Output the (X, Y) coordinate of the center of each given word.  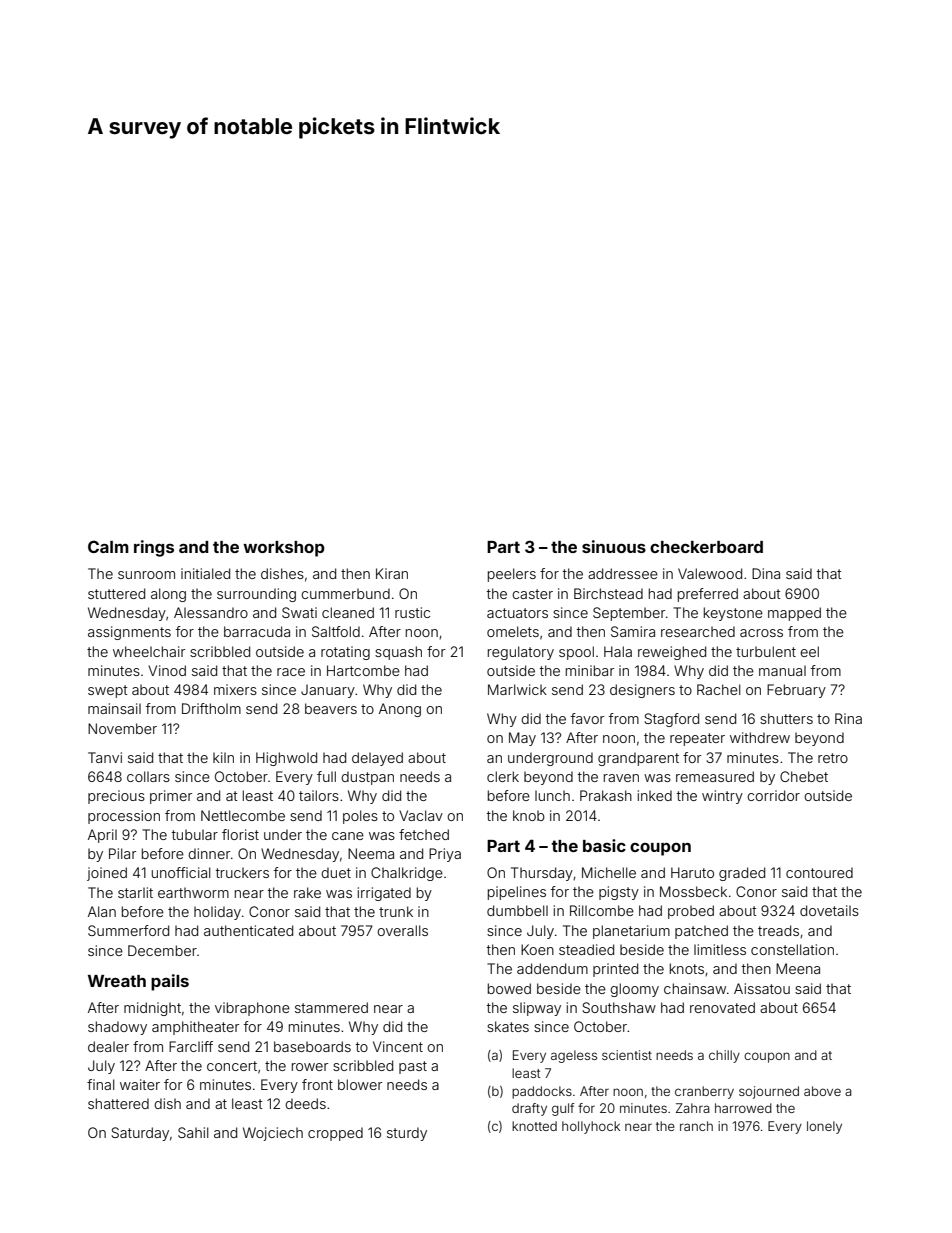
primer (171, 797)
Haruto (692, 872)
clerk (503, 776)
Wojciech (273, 1134)
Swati (299, 612)
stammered (331, 1007)
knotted (534, 1126)
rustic (412, 612)
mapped (794, 614)
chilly (724, 1056)
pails (170, 982)
